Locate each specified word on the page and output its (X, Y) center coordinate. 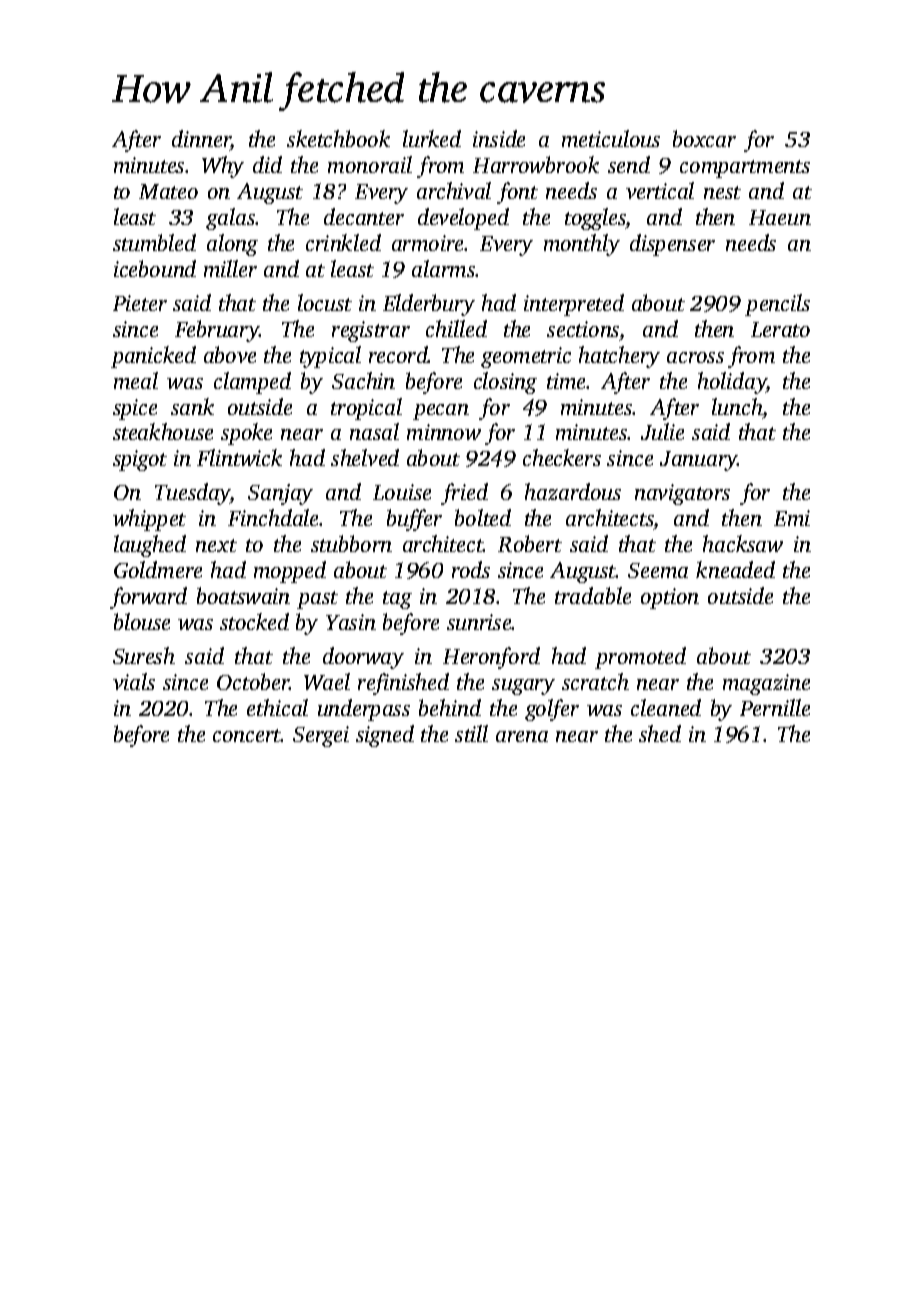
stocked (254, 621)
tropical (366, 409)
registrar (371, 331)
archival (454, 190)
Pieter (140, 303)
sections (583, 329)
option (670, 598)
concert (247, 735)
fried (464, 494)
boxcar (704, 138)
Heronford (491, 658)
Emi (792, 518)
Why (223, 167)
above (230, 354)
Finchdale (274, 517)
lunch (737, 406)
